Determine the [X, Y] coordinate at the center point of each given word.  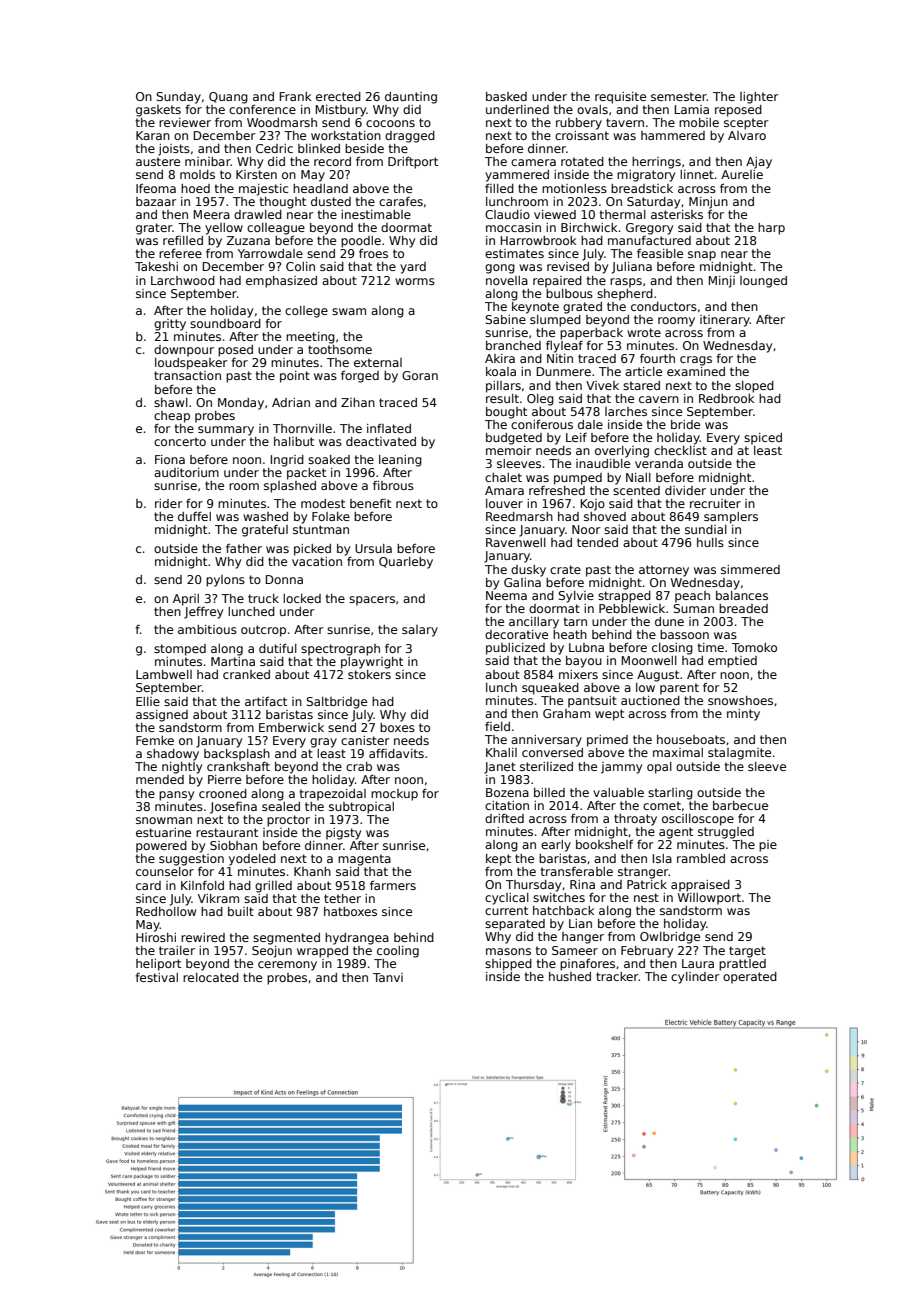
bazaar [156, 201]
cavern [659, 399]
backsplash [237, 755]
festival [156, 977]
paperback [591, 334]
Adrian [291, 402]
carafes [401, 201]
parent [679, 689]
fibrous [393, 485]
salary [420, 631]
